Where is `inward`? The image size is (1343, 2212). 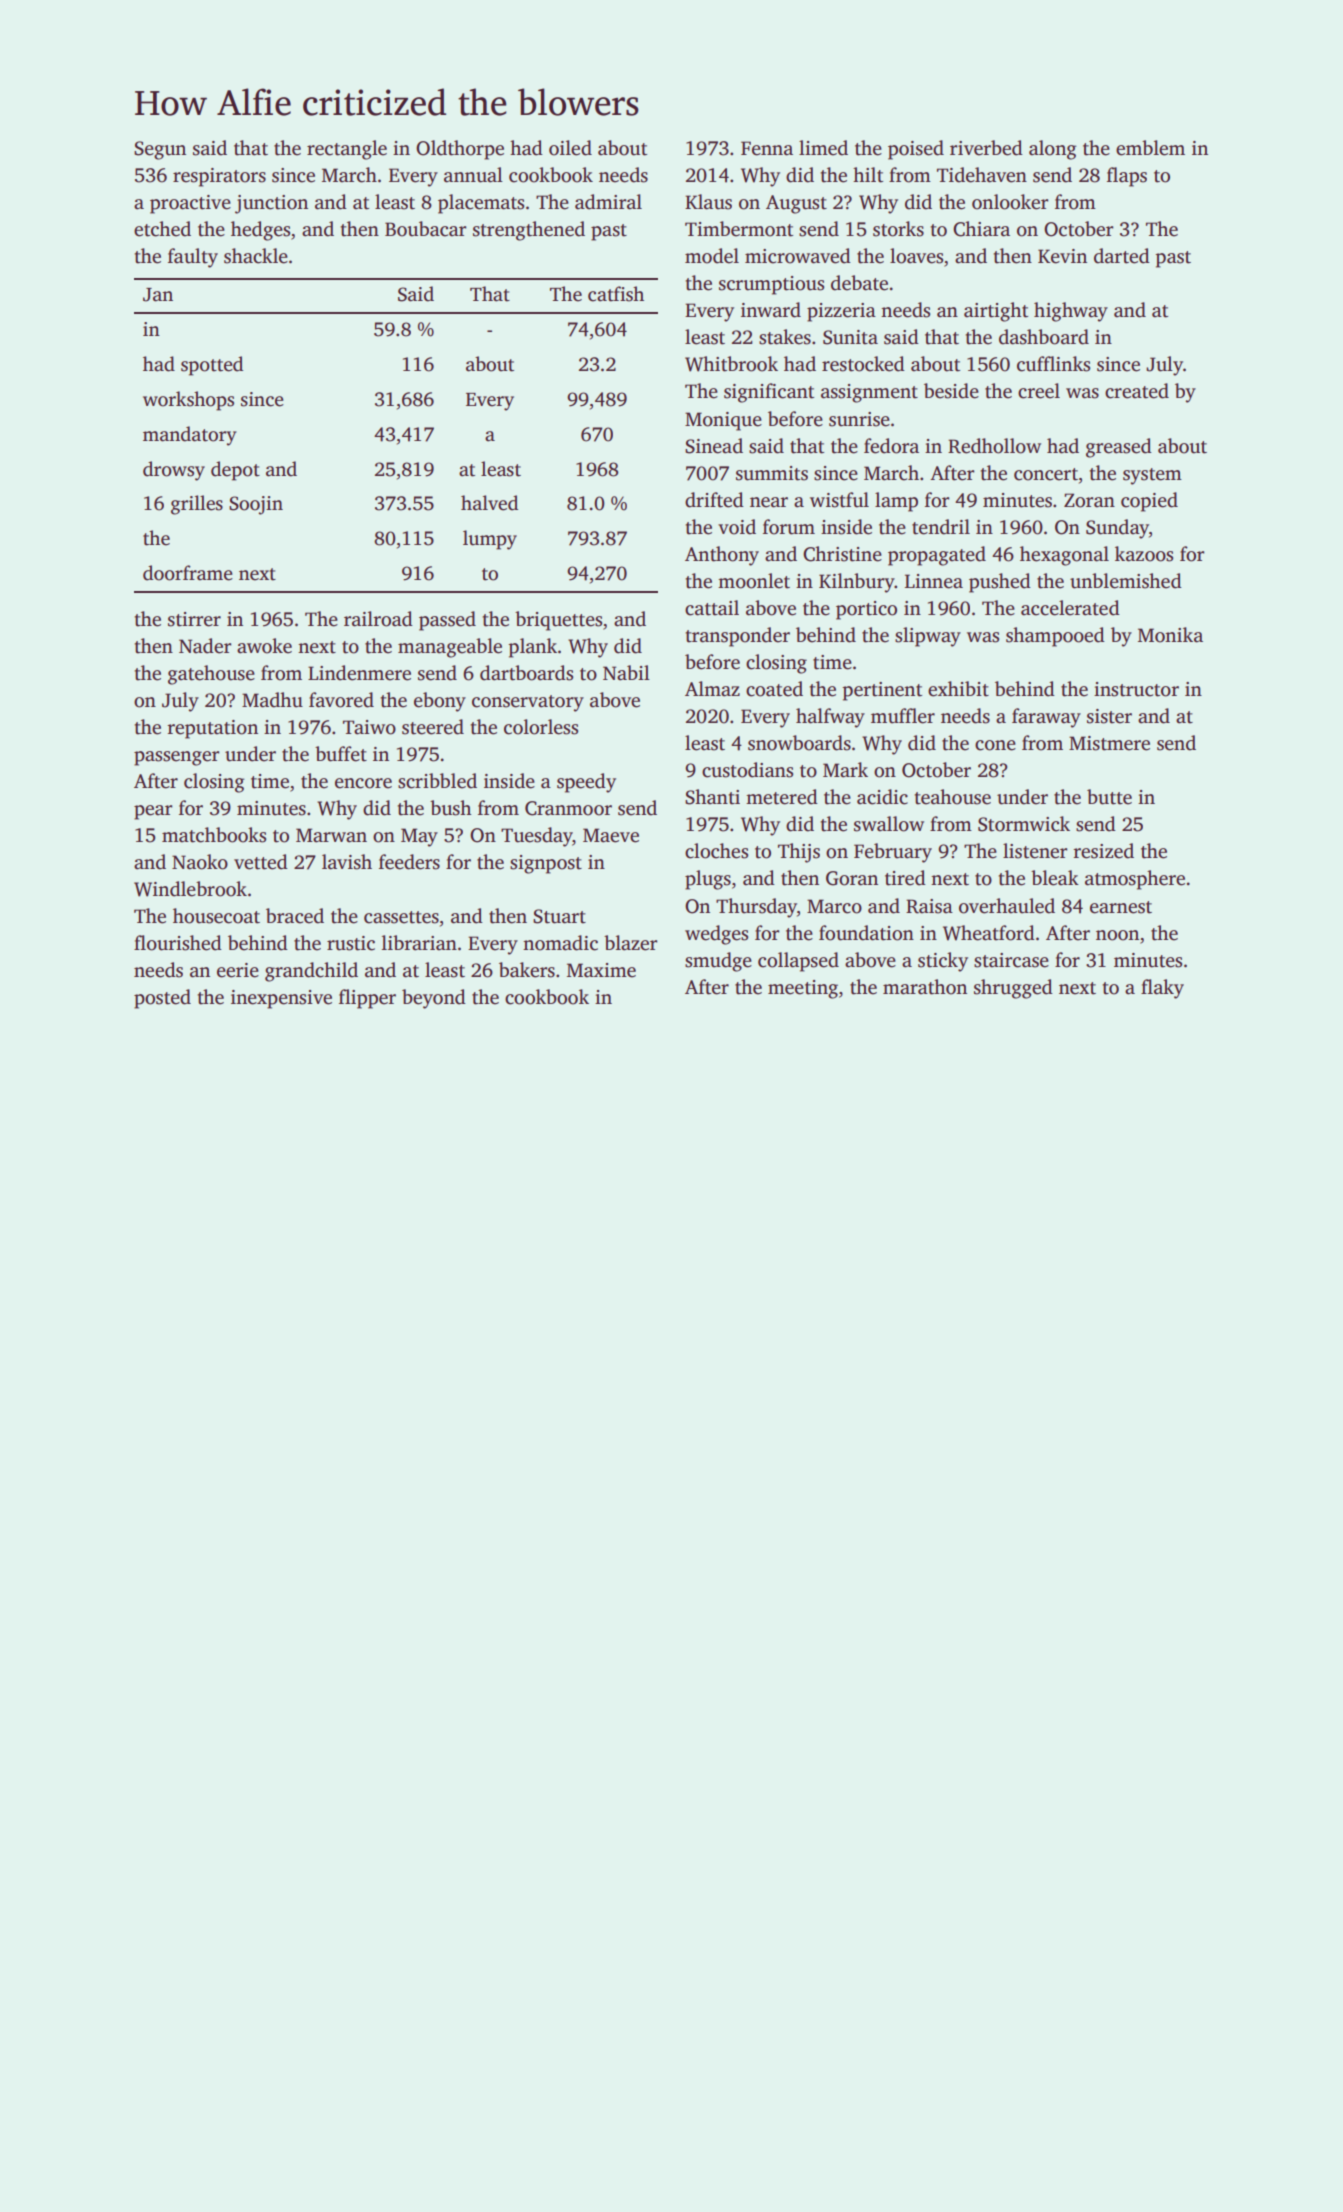
inward is located at coordinates (771, 310).
